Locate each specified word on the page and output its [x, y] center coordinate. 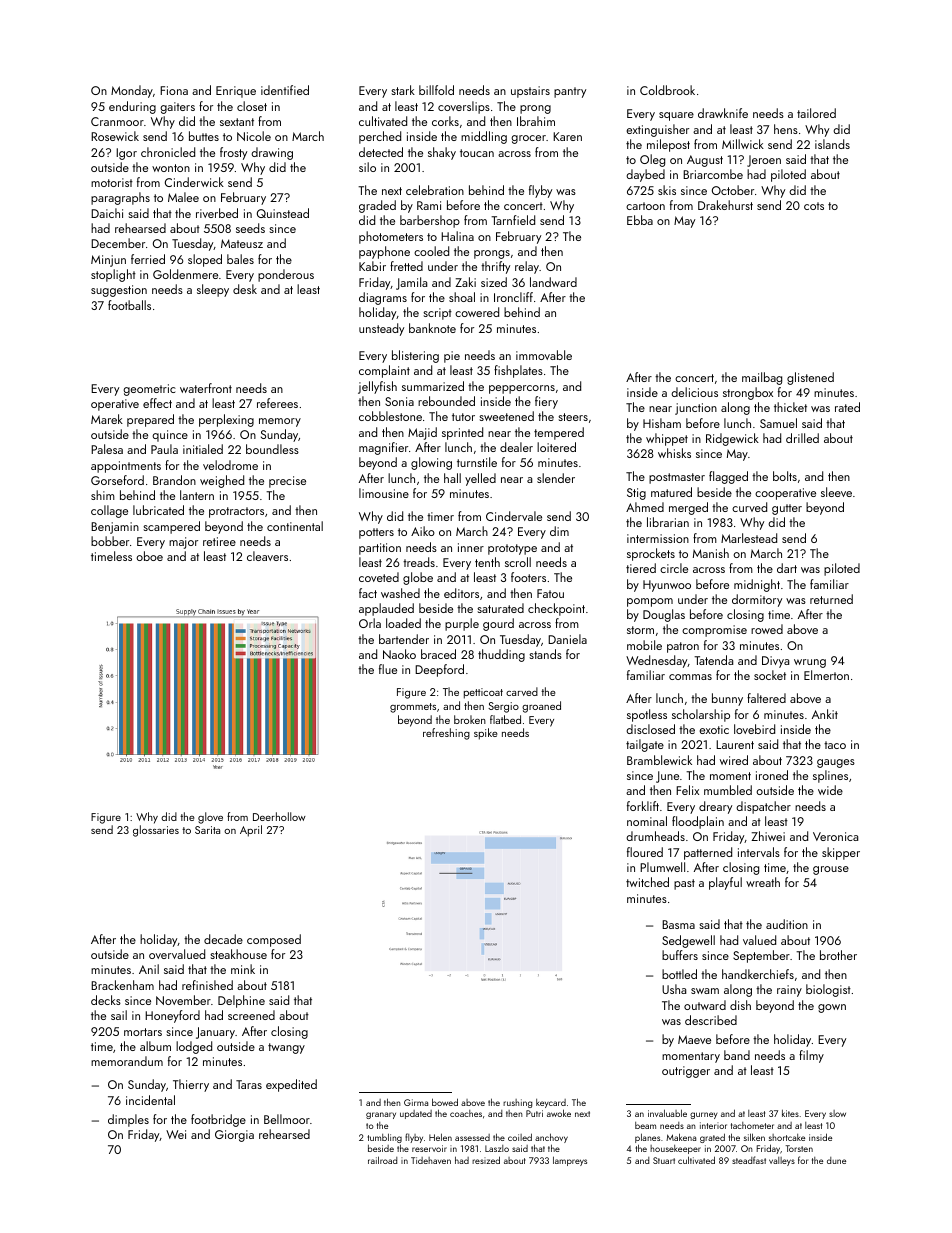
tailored [816, 113]
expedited [291, 1085]
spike [485, 734]
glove [210, 818]
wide [830, 790]
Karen [567, 136]
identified [285, 90]
